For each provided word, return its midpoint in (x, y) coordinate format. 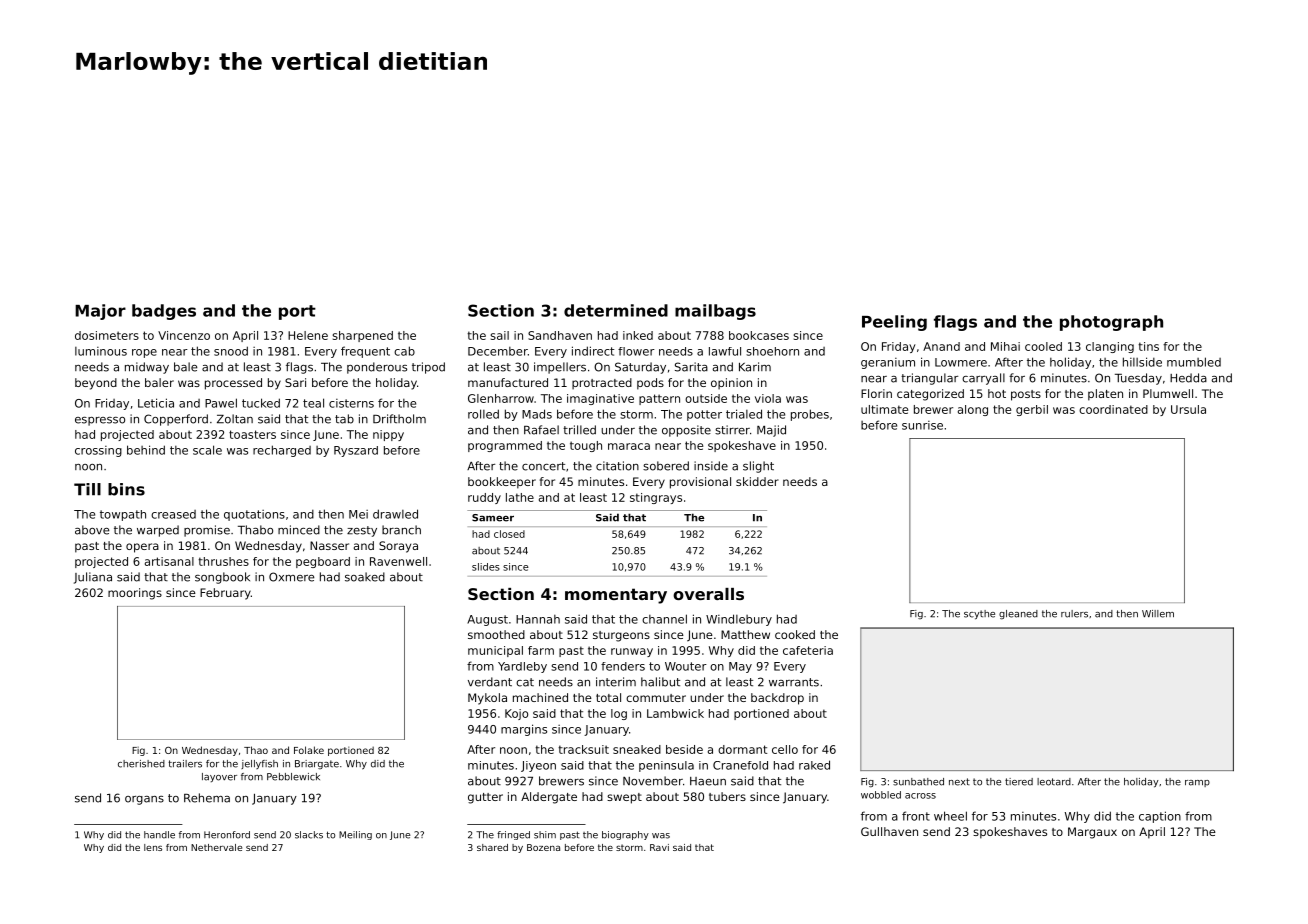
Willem (1158, 614)
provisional (700, 483)
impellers (560, 368)
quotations (254, 515)
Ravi (659, 847)
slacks (309, 835)
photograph (1111, 323)
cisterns (351, 403)
